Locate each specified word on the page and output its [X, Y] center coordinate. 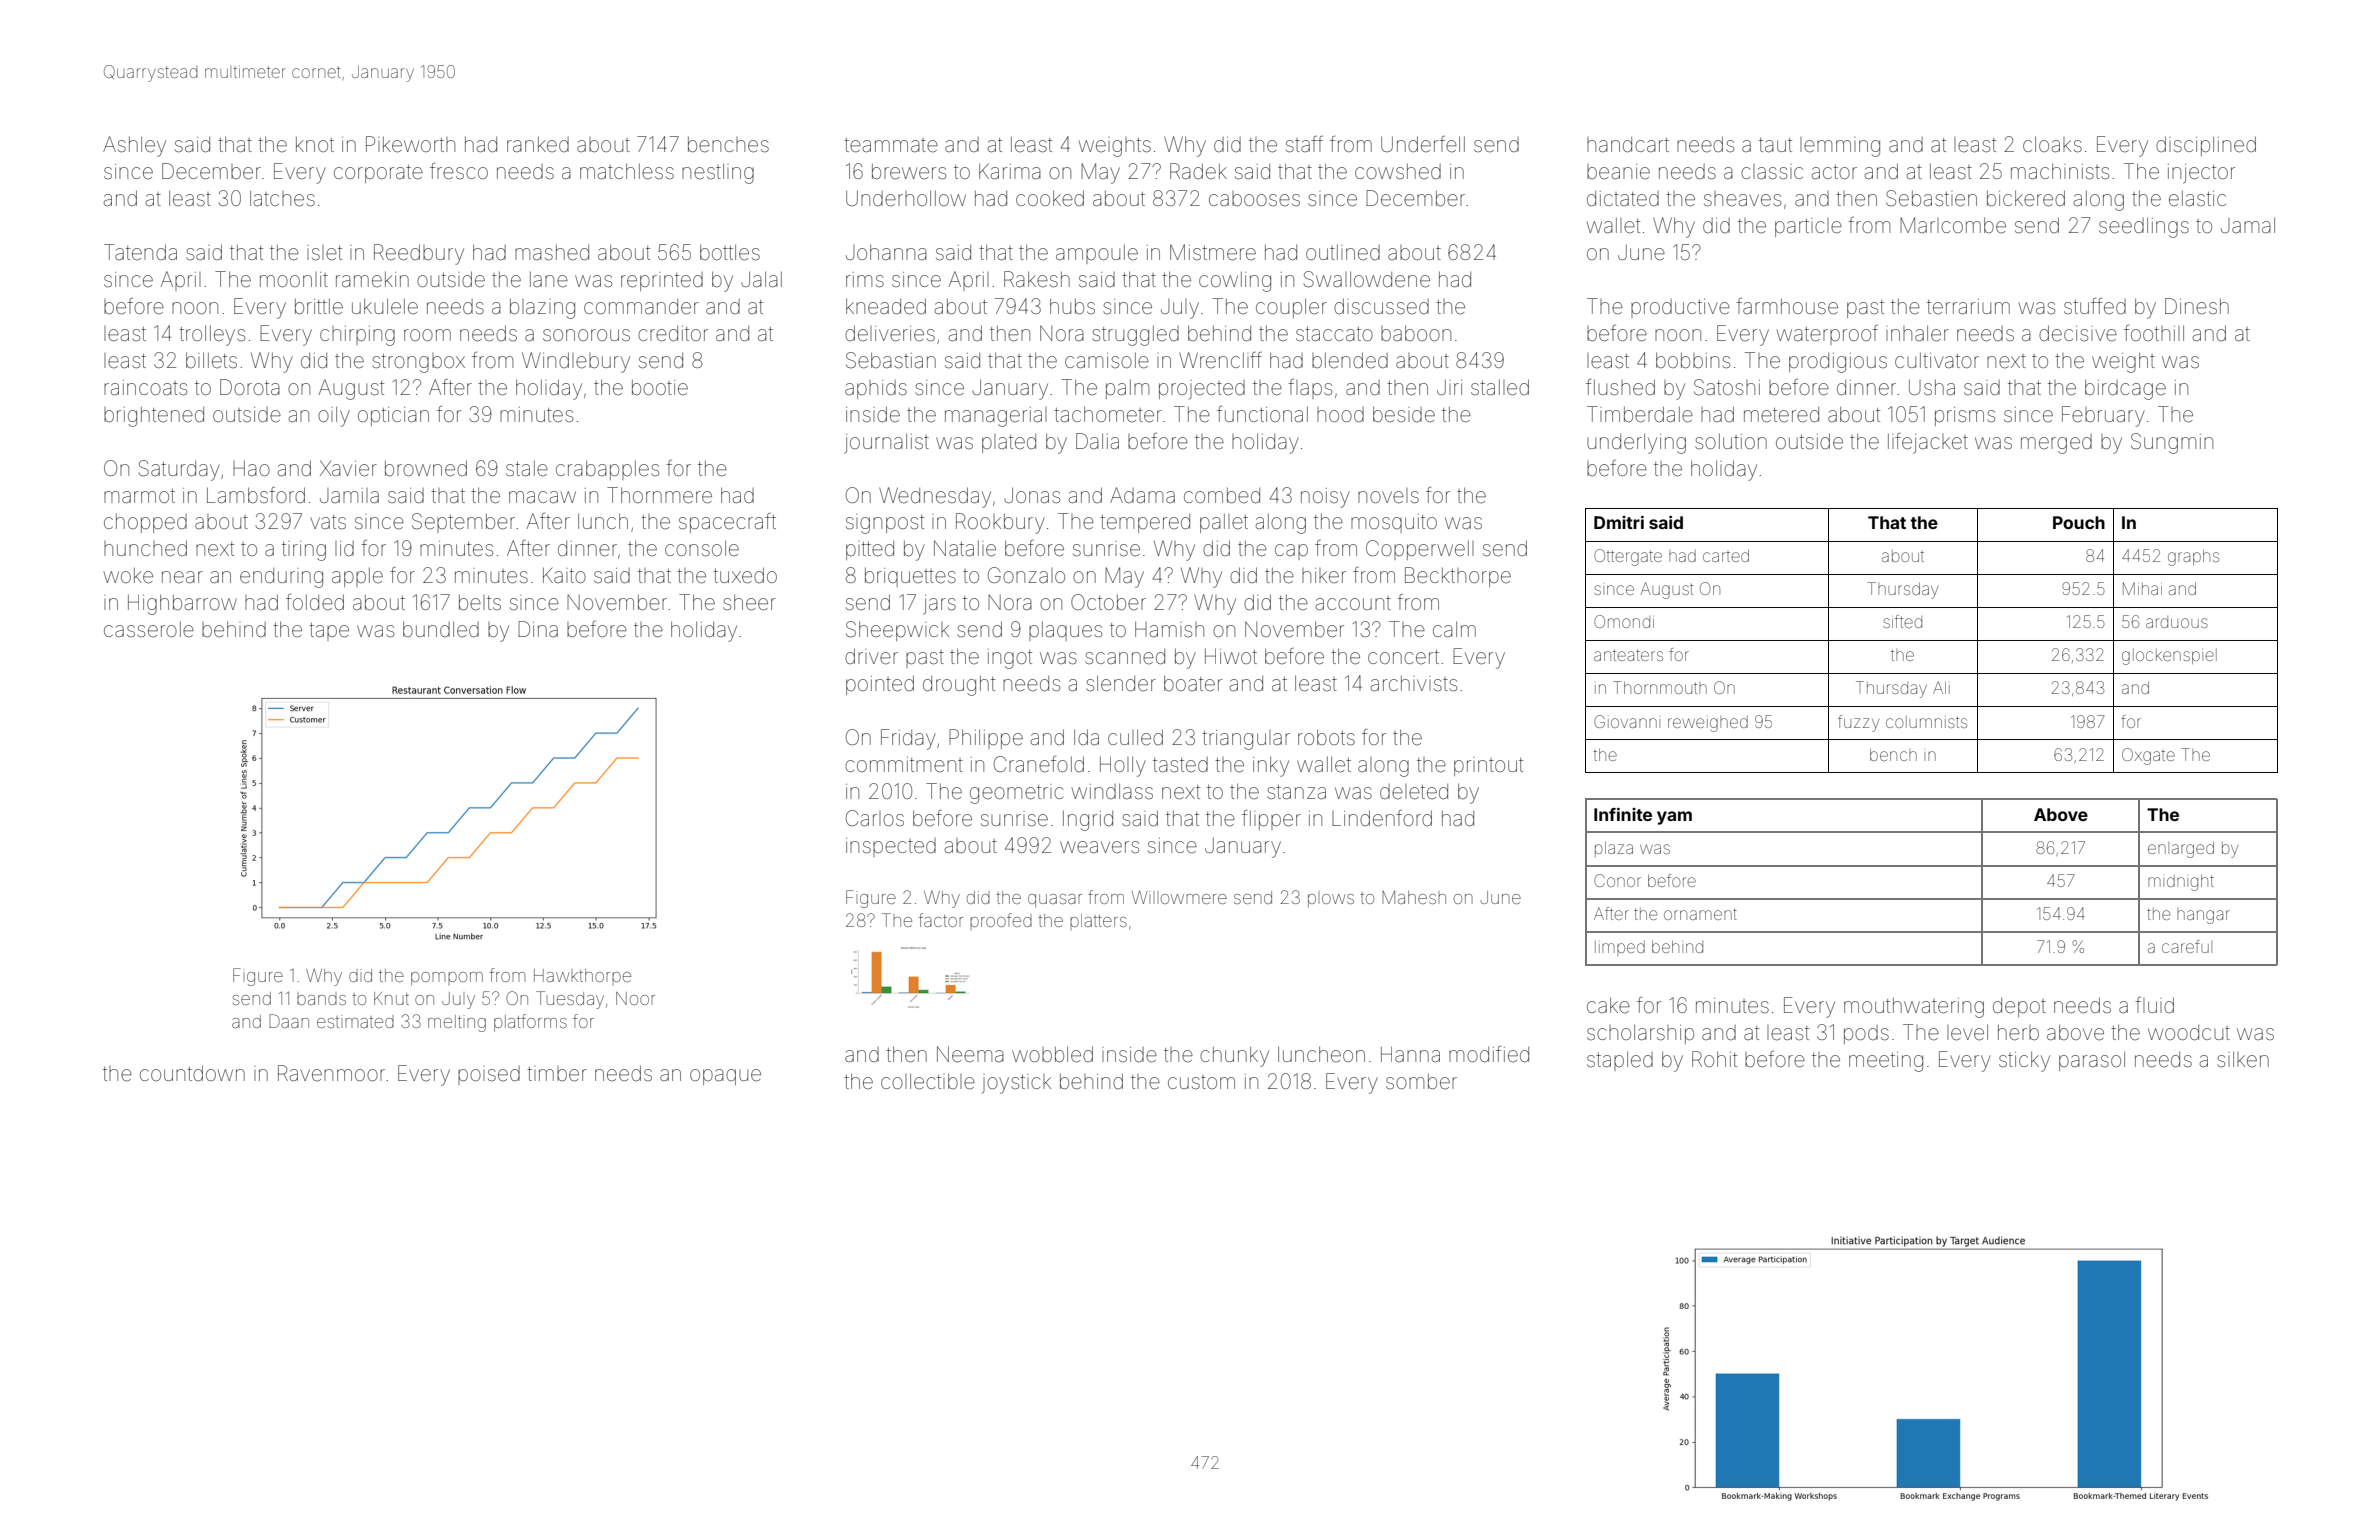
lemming [1840, 147]
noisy [1325, 498]
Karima [1010, 171]
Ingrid [1088, 821]
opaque [725, 1077]
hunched [145, 548]
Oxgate [2148, 756]
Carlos [875, 818]
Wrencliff [1220, 360]
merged [2056, 444]
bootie [660, 387]
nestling [718, 173]
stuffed [2095, 306]
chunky [1234, 1056]
